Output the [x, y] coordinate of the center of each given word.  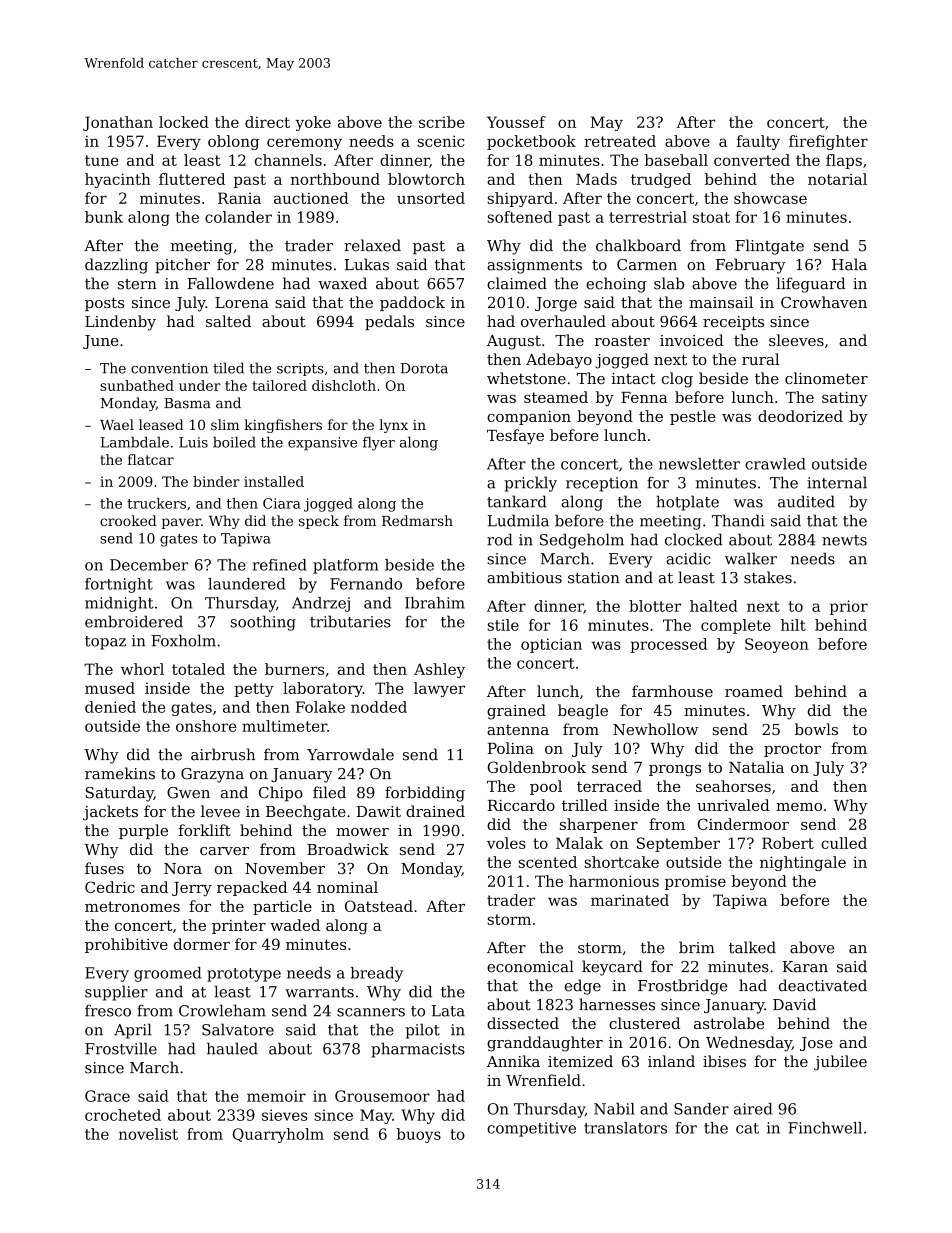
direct [267, 122]
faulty [758, 142]
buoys [419, 1135]
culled [844, 843]
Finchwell [825, 1128]
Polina [511, 748]
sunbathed [137, 385]
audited [806, 501]
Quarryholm [278, 1135]
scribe [442, 122]
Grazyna [212, 775]
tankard [517, 501]
